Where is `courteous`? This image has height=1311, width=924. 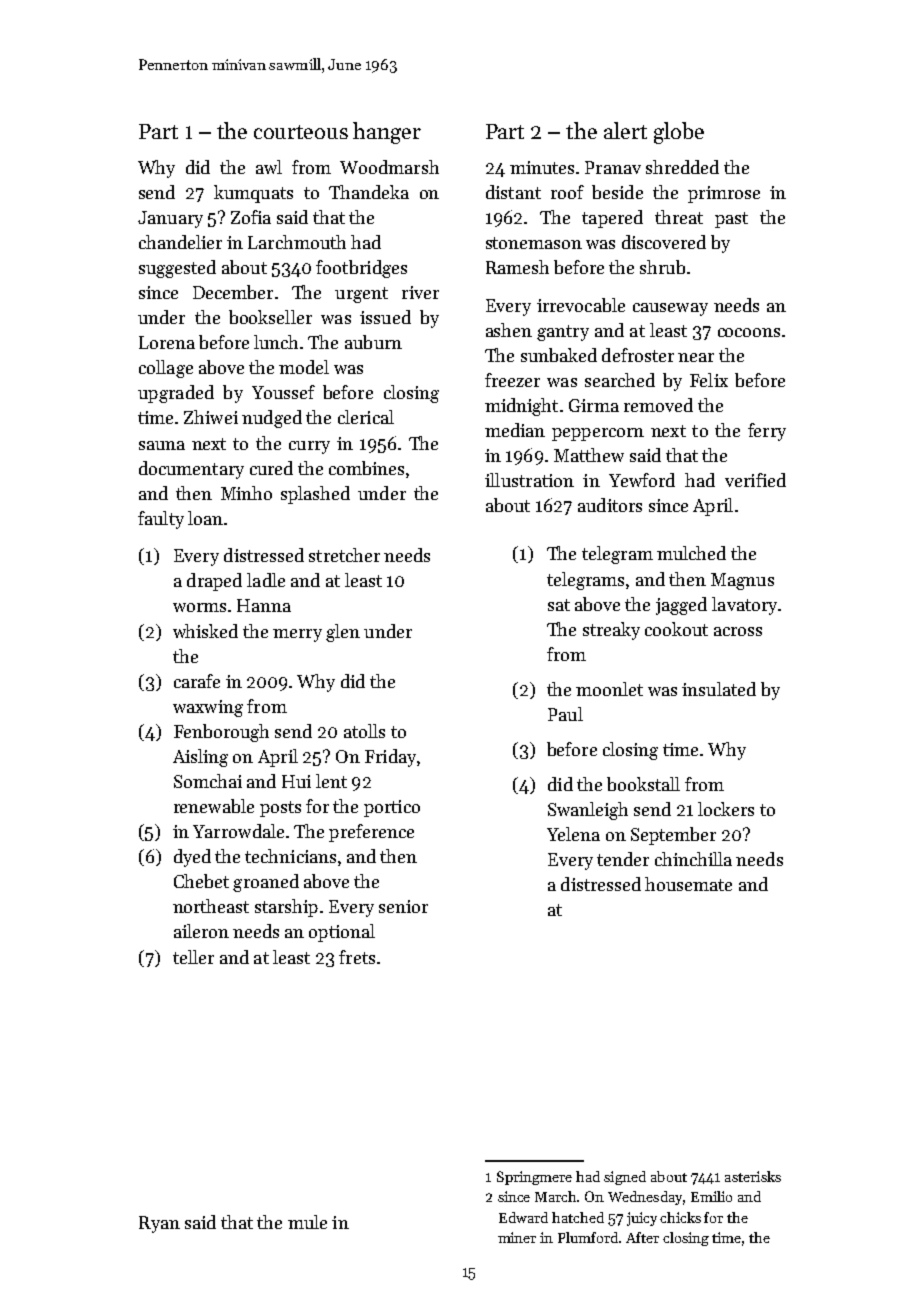
courteous is located at coordinates (301, 132).
